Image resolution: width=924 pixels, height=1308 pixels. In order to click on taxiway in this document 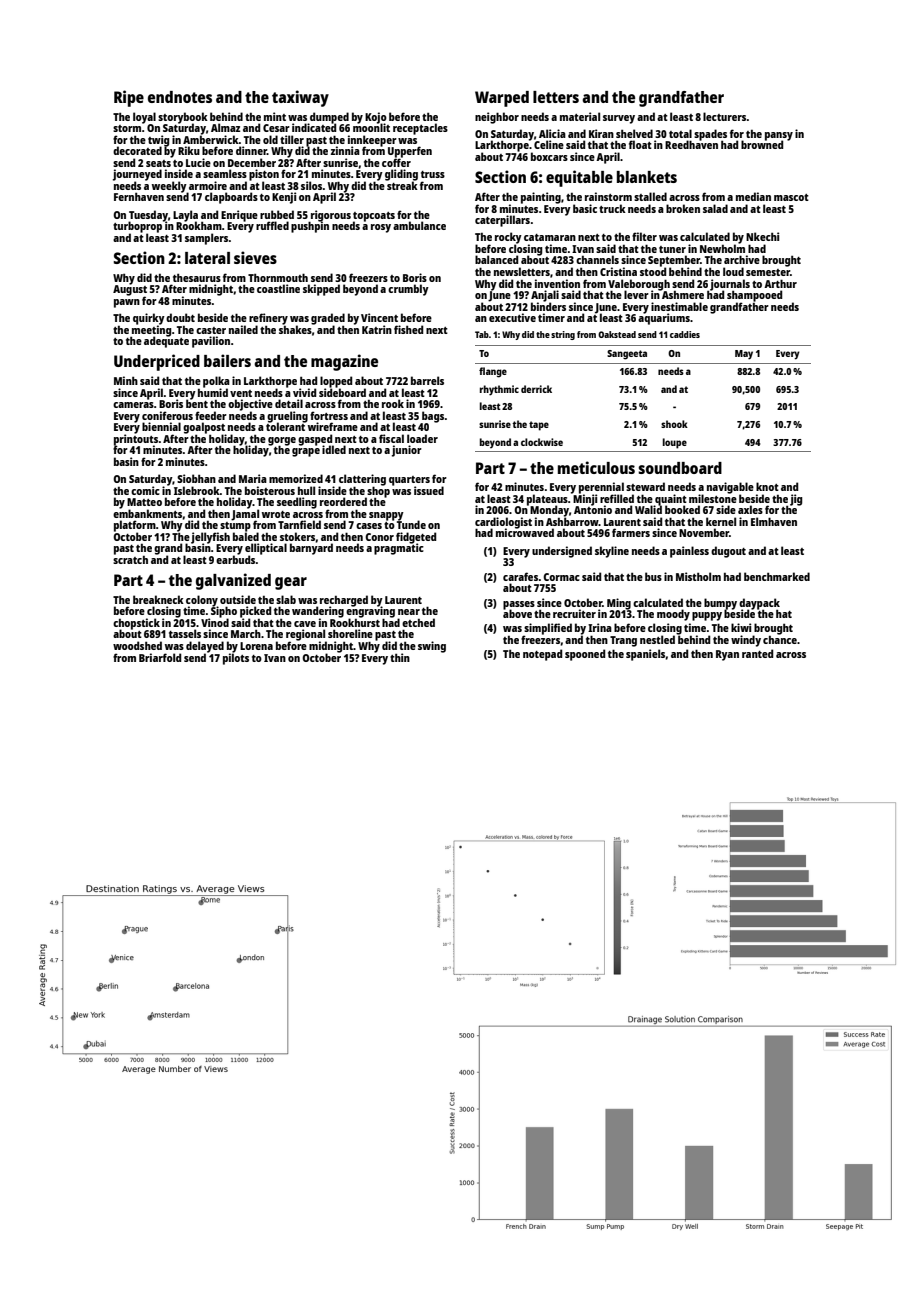, I will do `click(300, 98)`.
